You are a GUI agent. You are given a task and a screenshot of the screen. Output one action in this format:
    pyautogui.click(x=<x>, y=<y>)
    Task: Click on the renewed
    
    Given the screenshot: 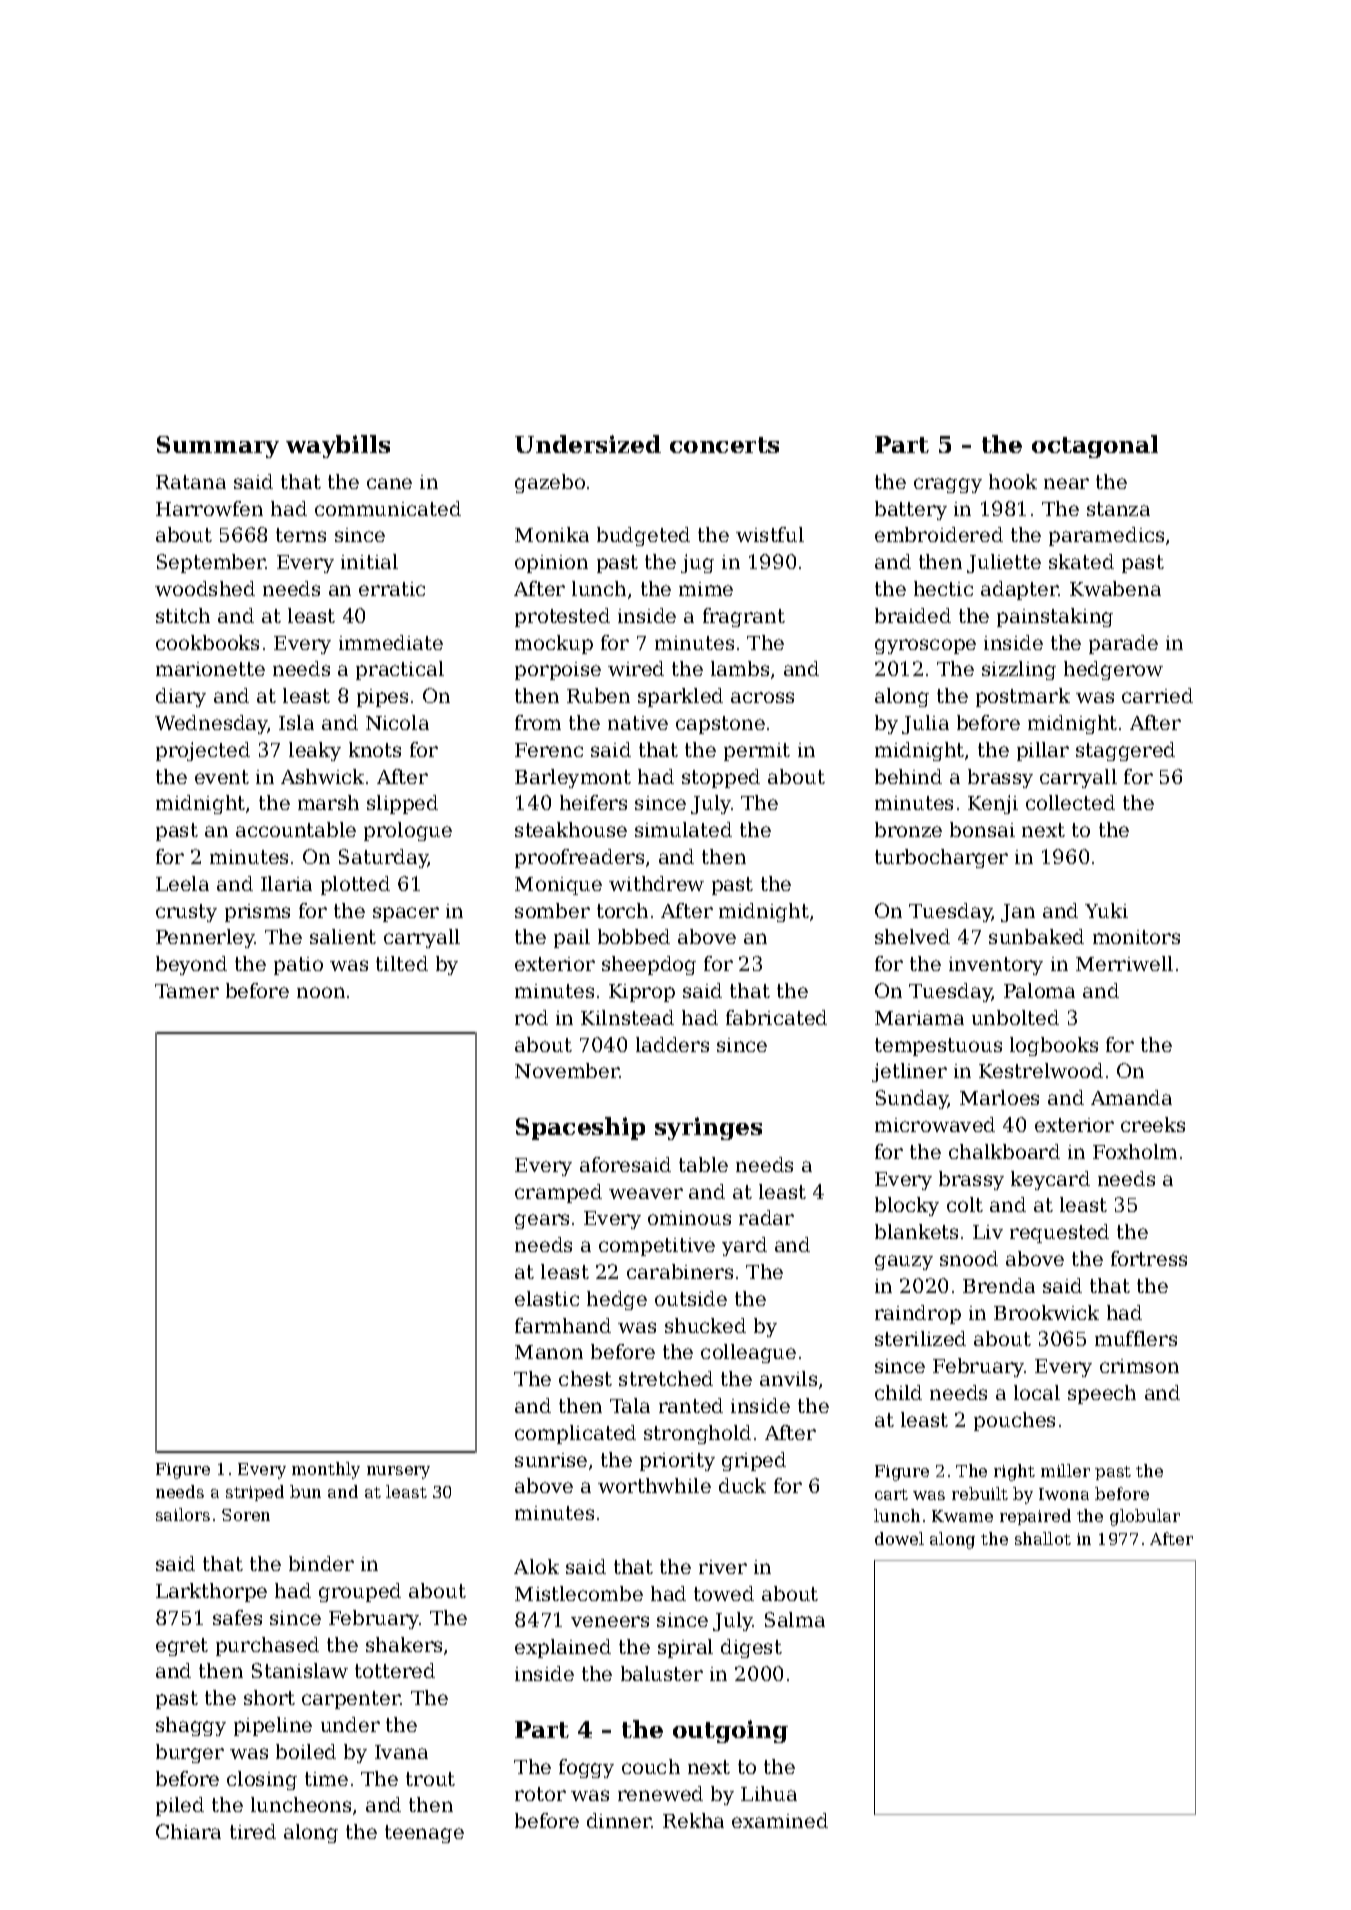 What is the action you would take?
    pyautogui.click(x=660, y=1793)
